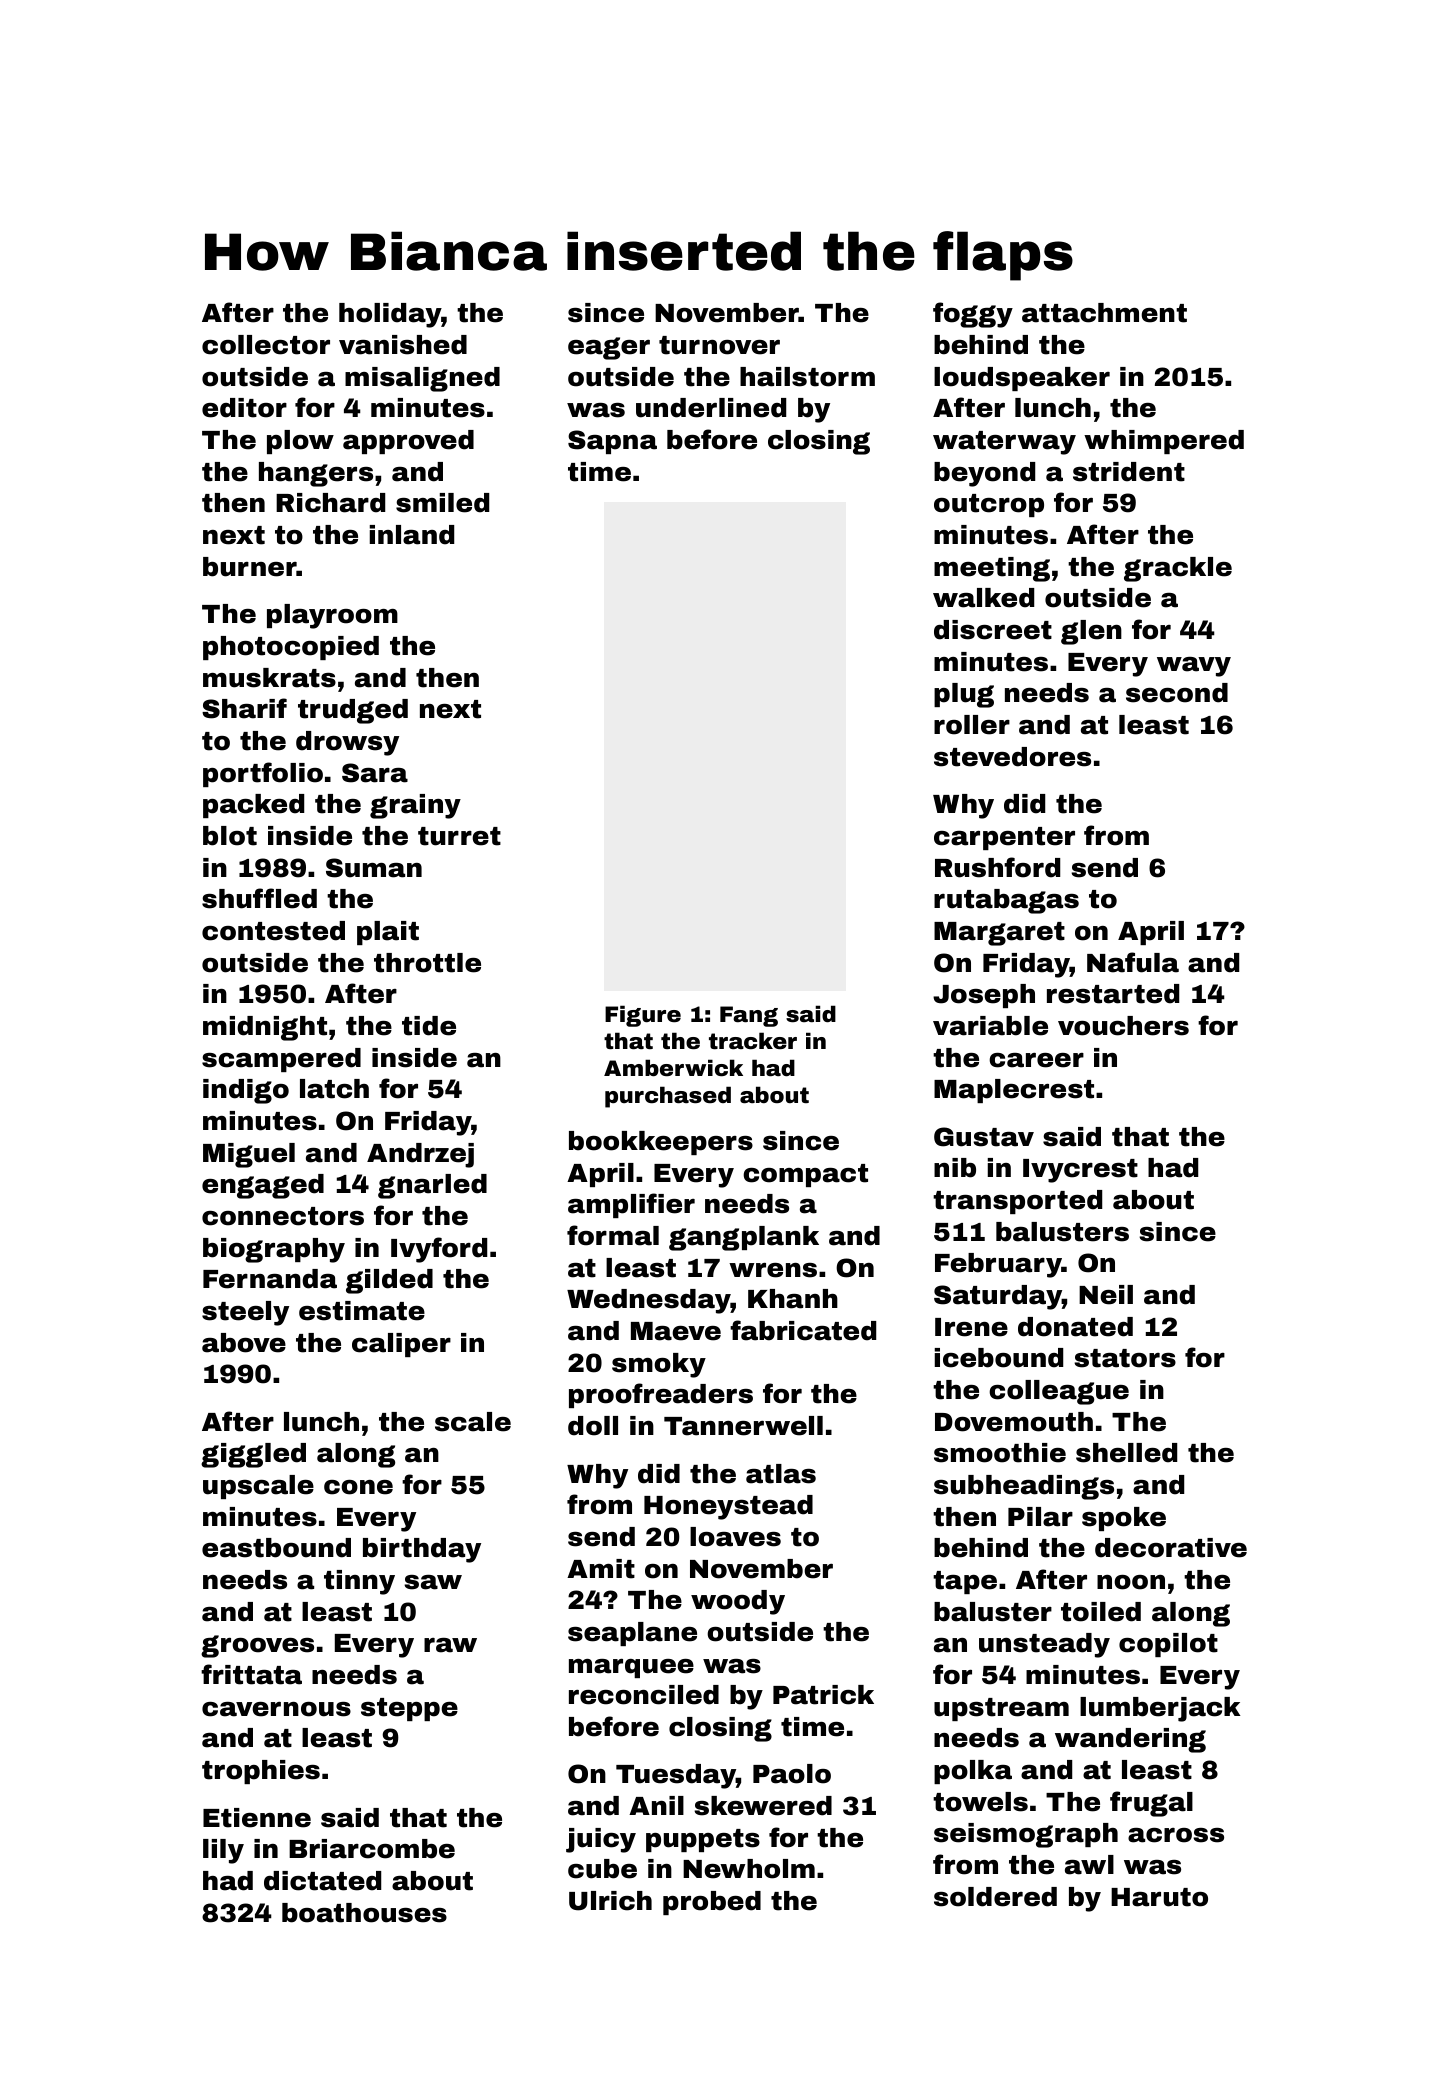 The height and width of the screenshot is (2100, 1450). I want to click on compact, so click(805, 1175).
